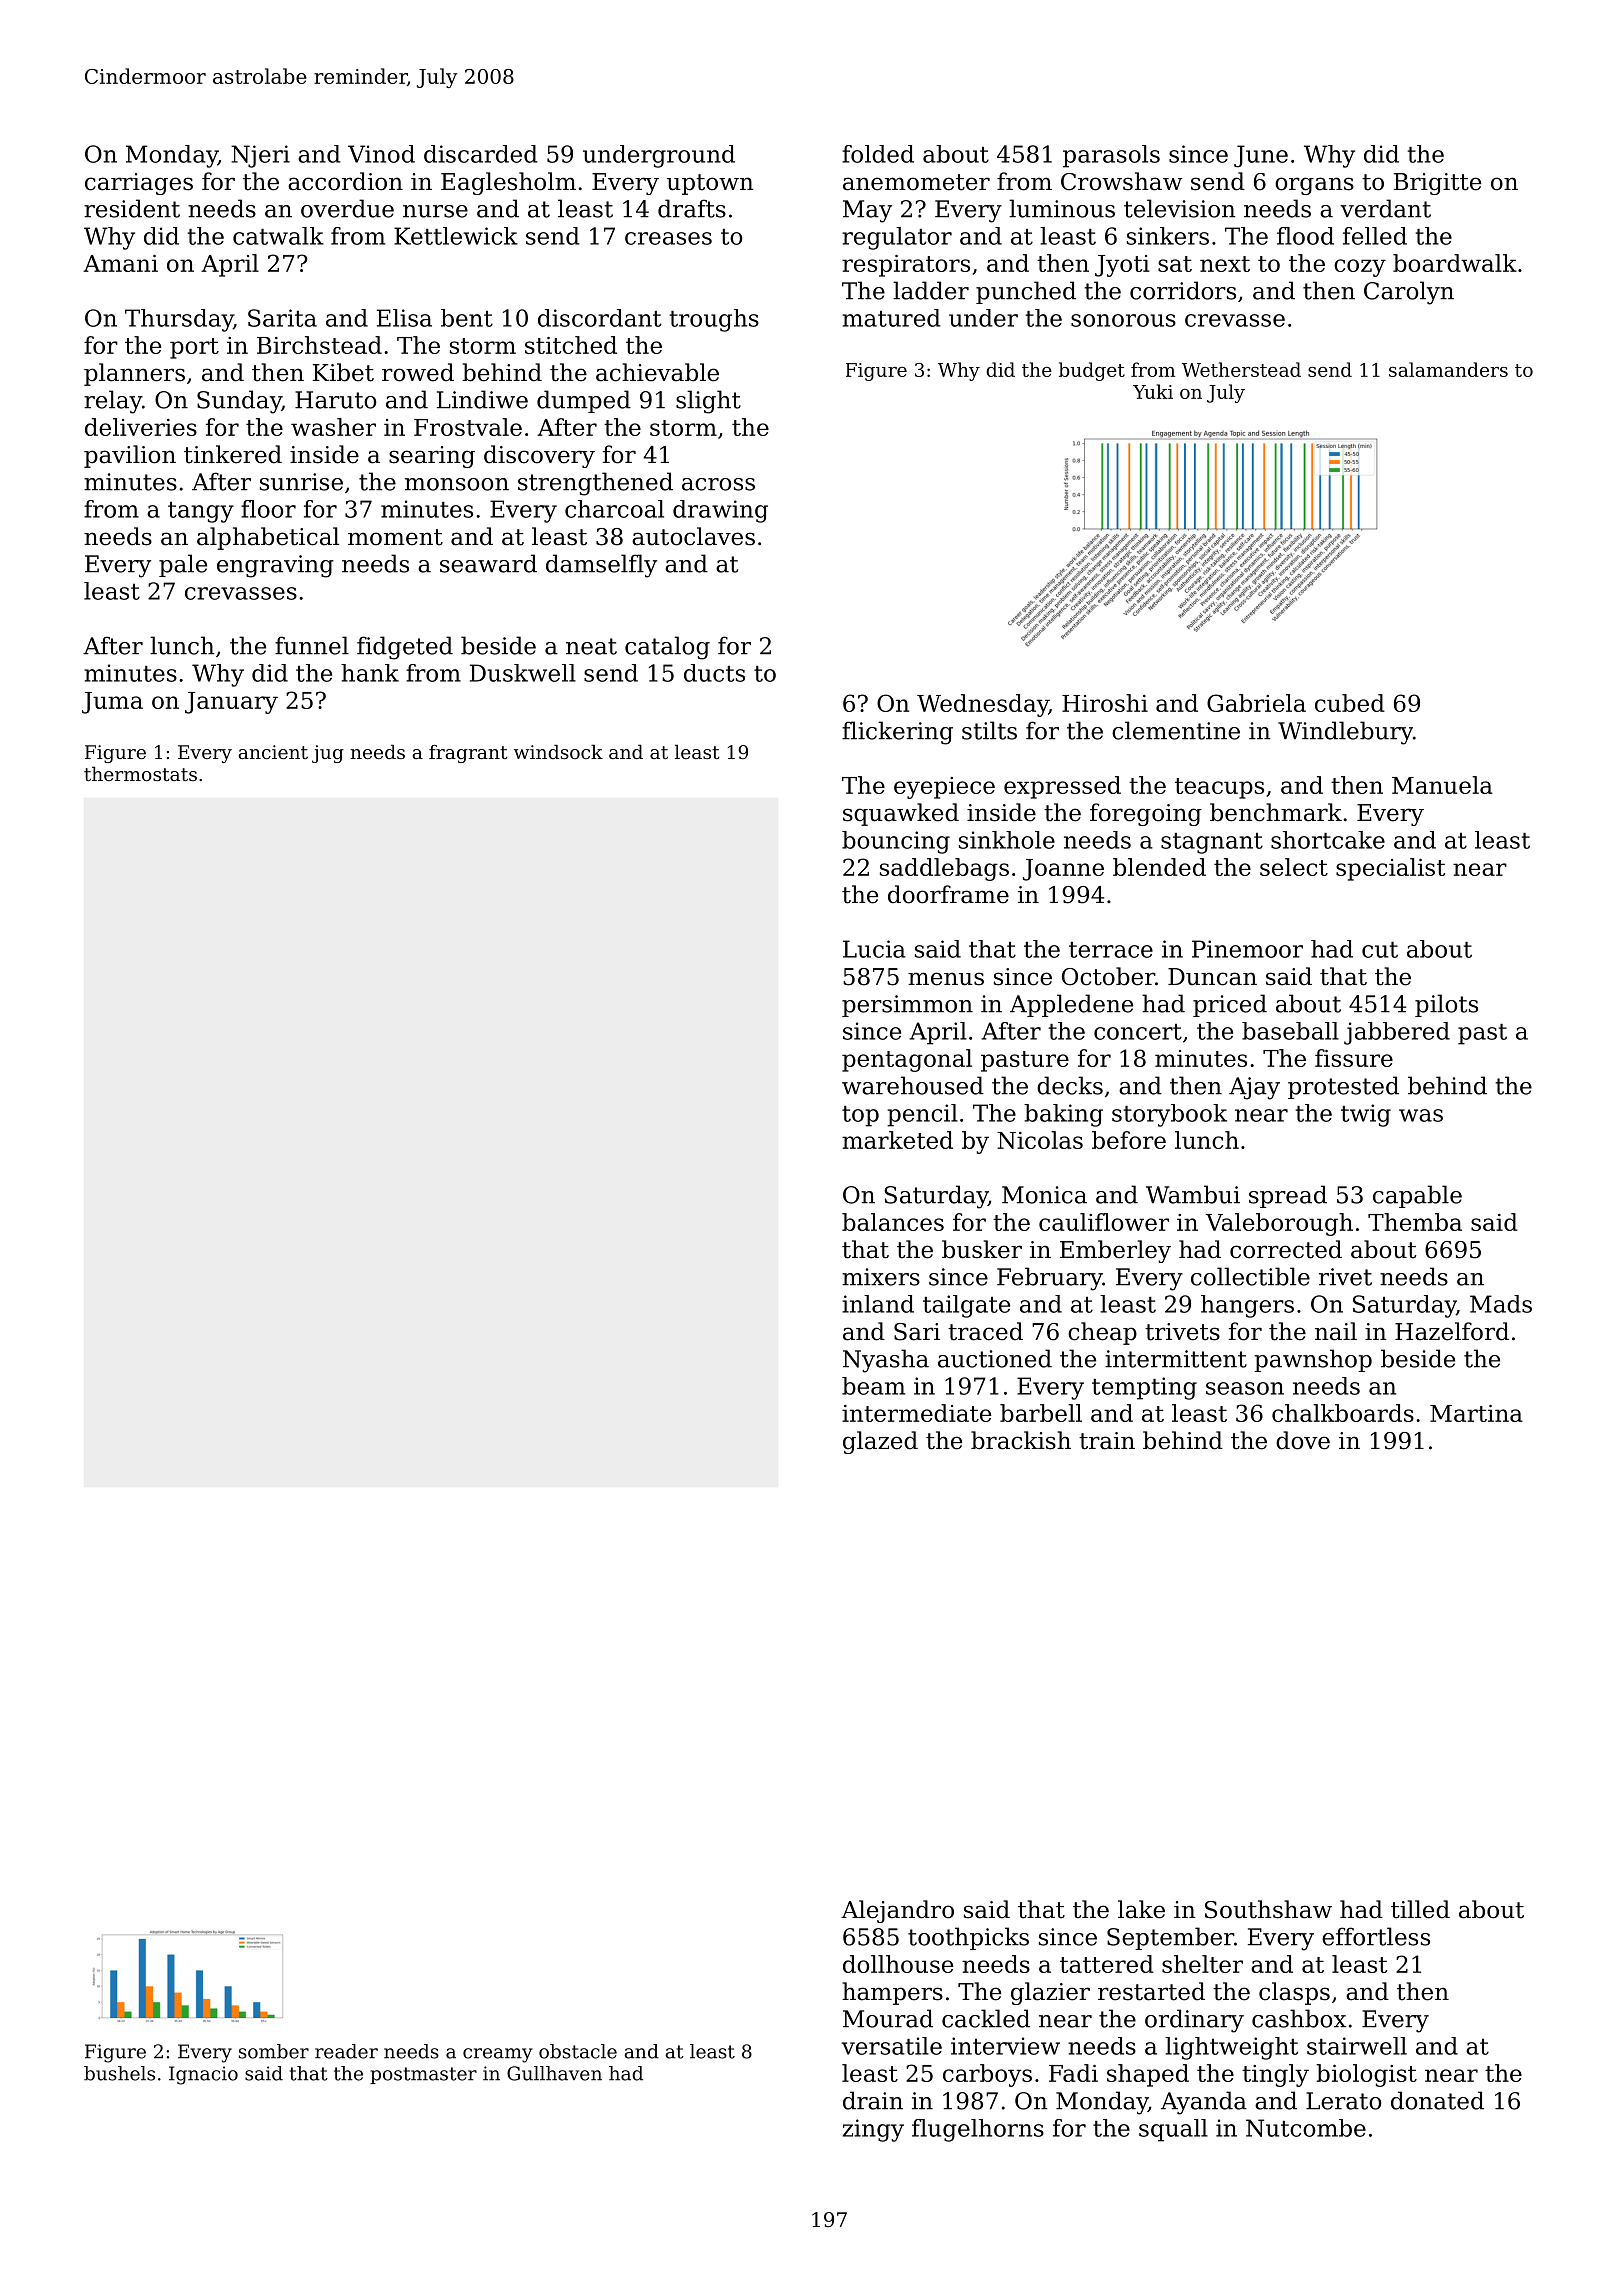  Describe the element at coordinates (260, 156) in the screenshot. I see `Njeri` at that location.
